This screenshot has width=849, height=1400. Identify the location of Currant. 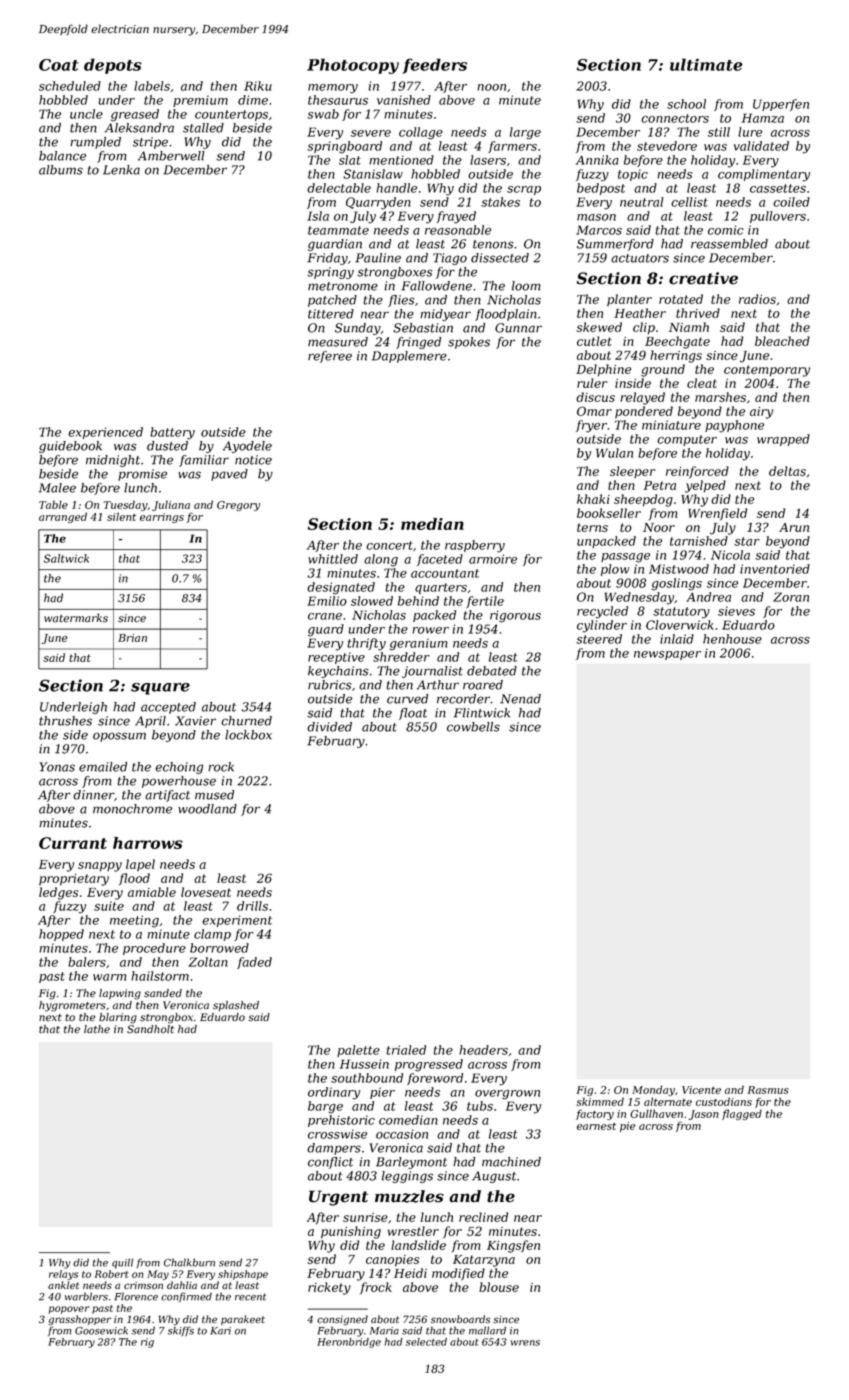
(73, 843).
